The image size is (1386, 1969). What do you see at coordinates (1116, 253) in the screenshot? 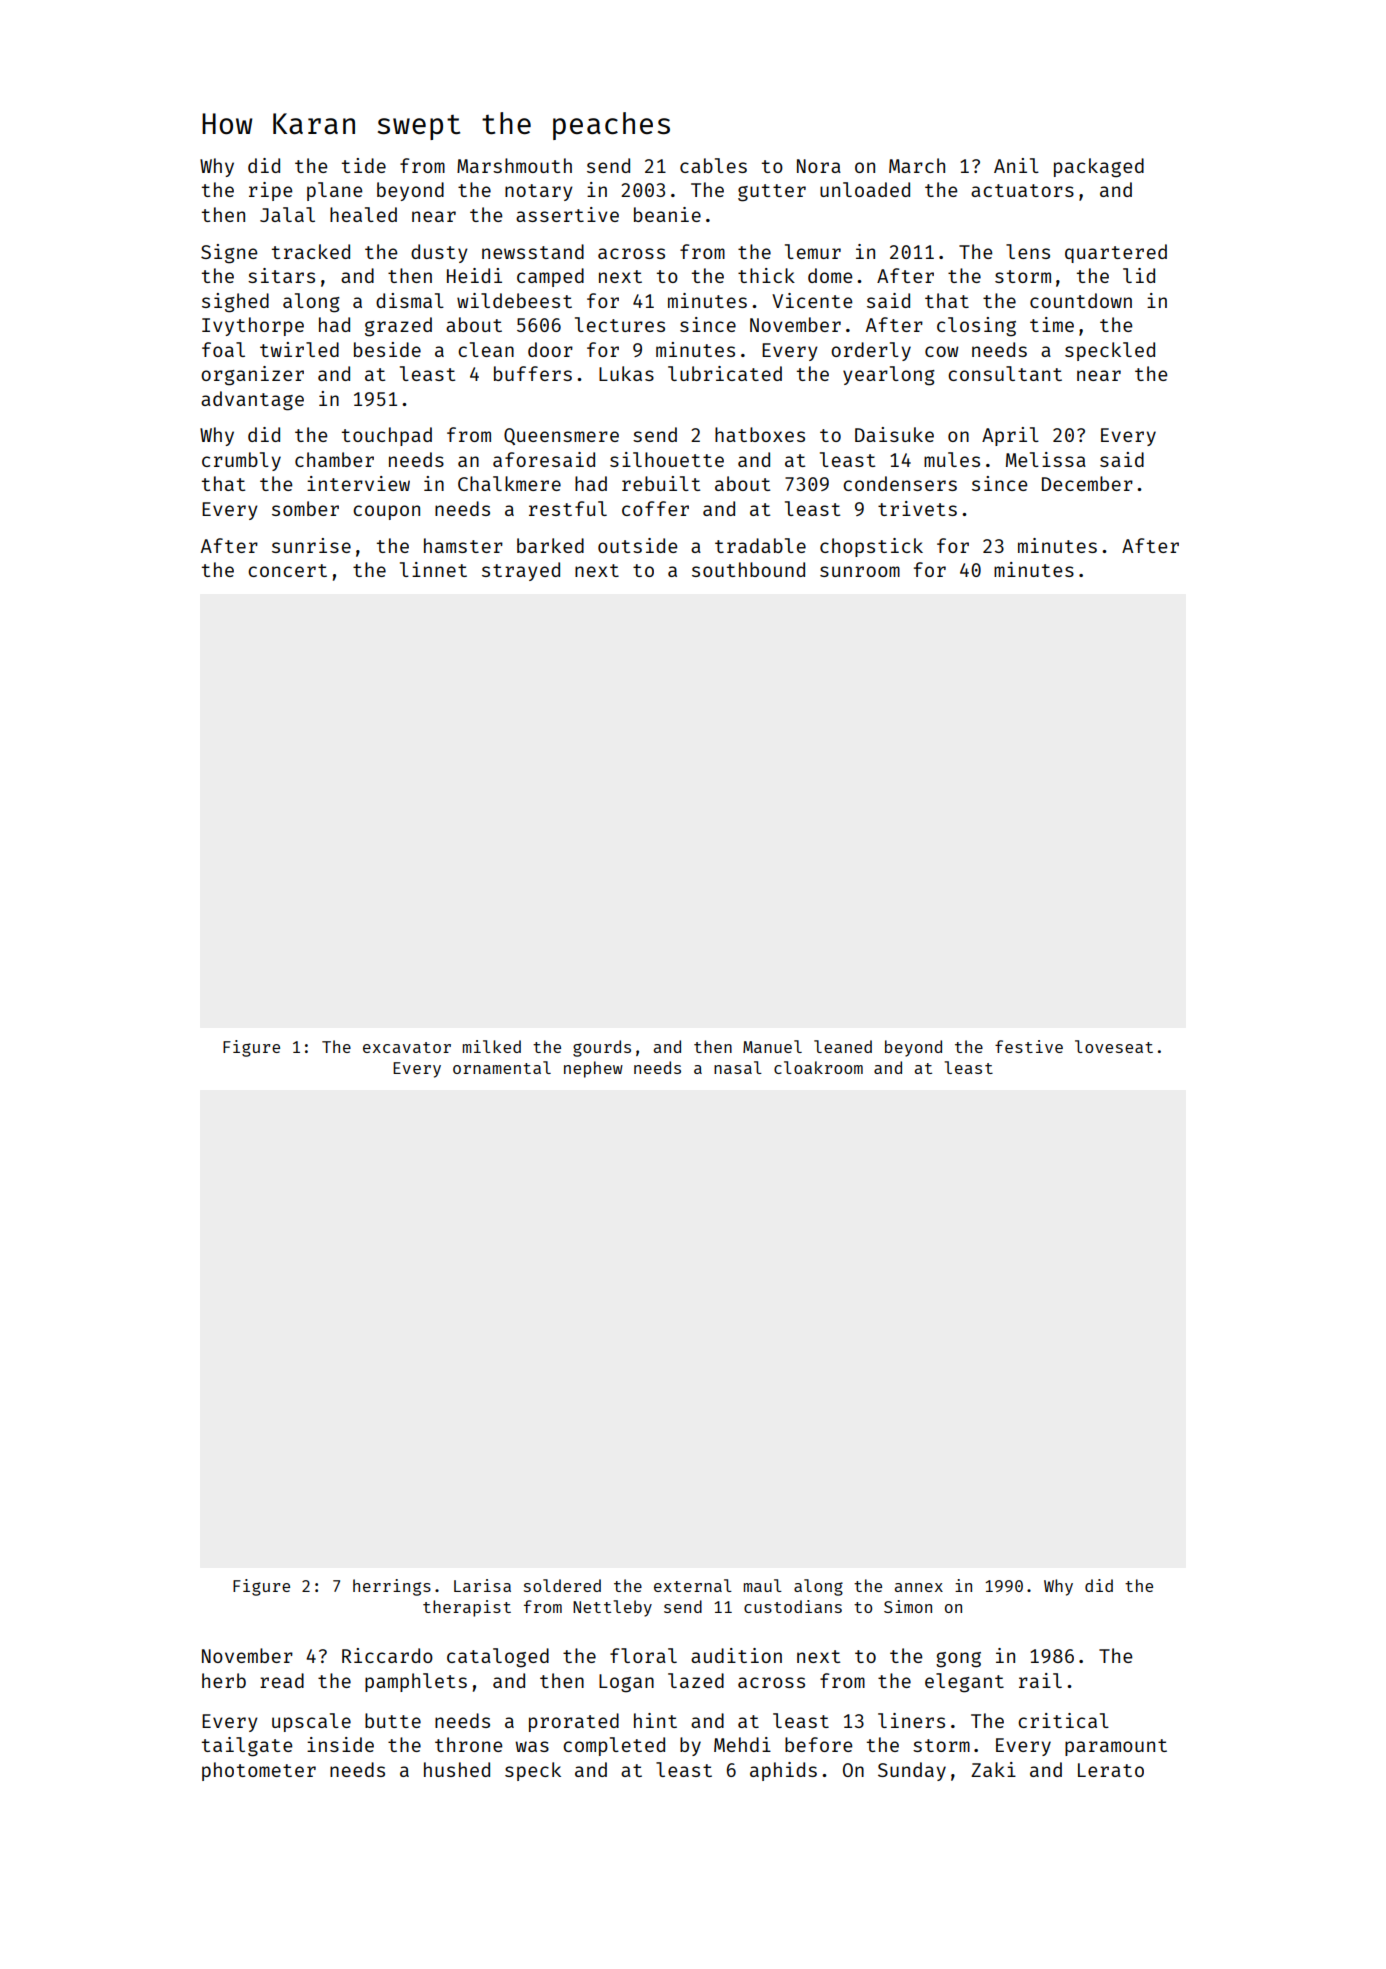
I see `quartered` at bounding box center [1116, 253].
